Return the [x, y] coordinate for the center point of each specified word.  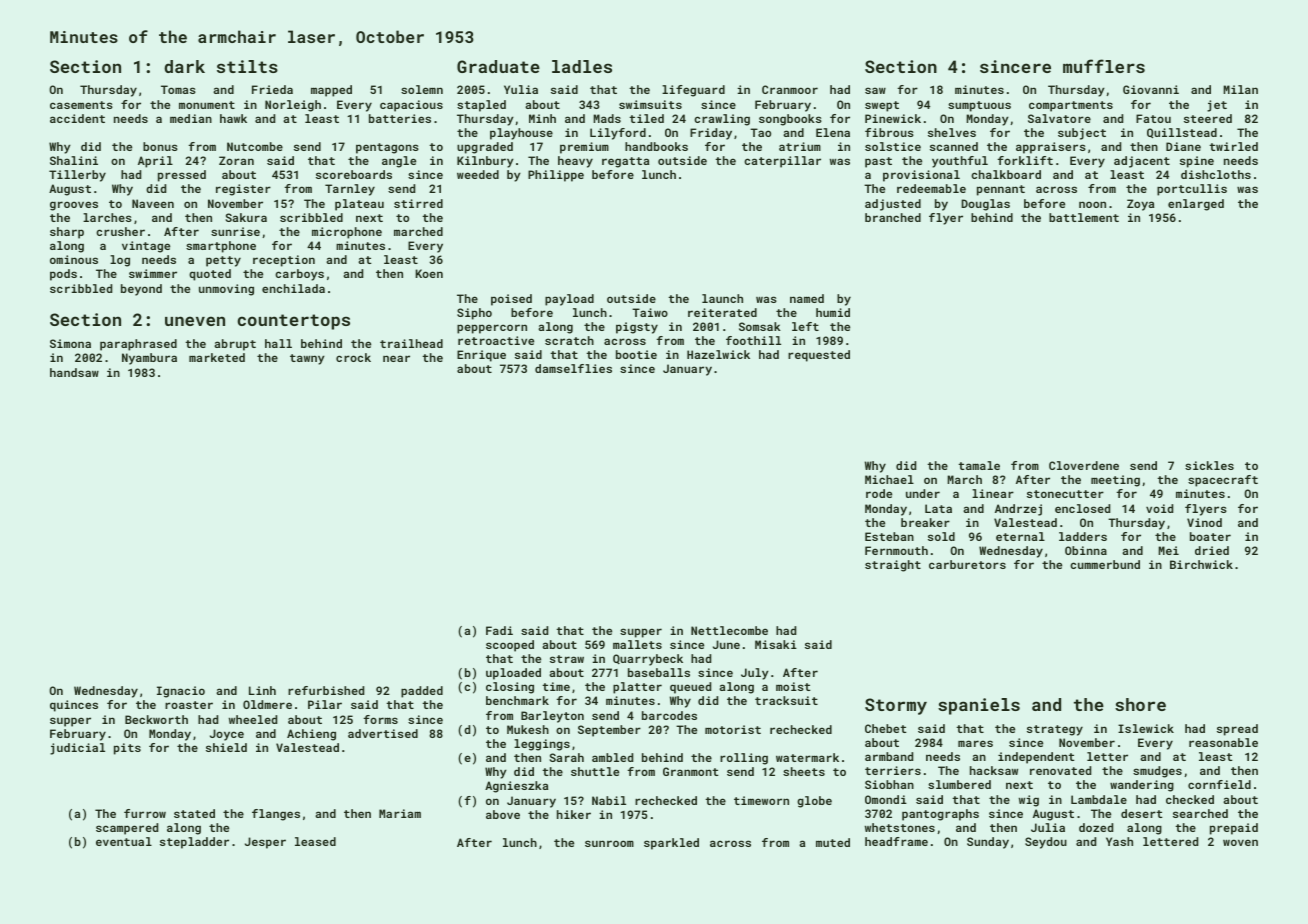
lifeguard [693, 91]
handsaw [74, 372]
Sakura [246, 217]
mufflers [1104, 66]
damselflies [573, 368]
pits [127, 749]
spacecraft [1223, 481]
